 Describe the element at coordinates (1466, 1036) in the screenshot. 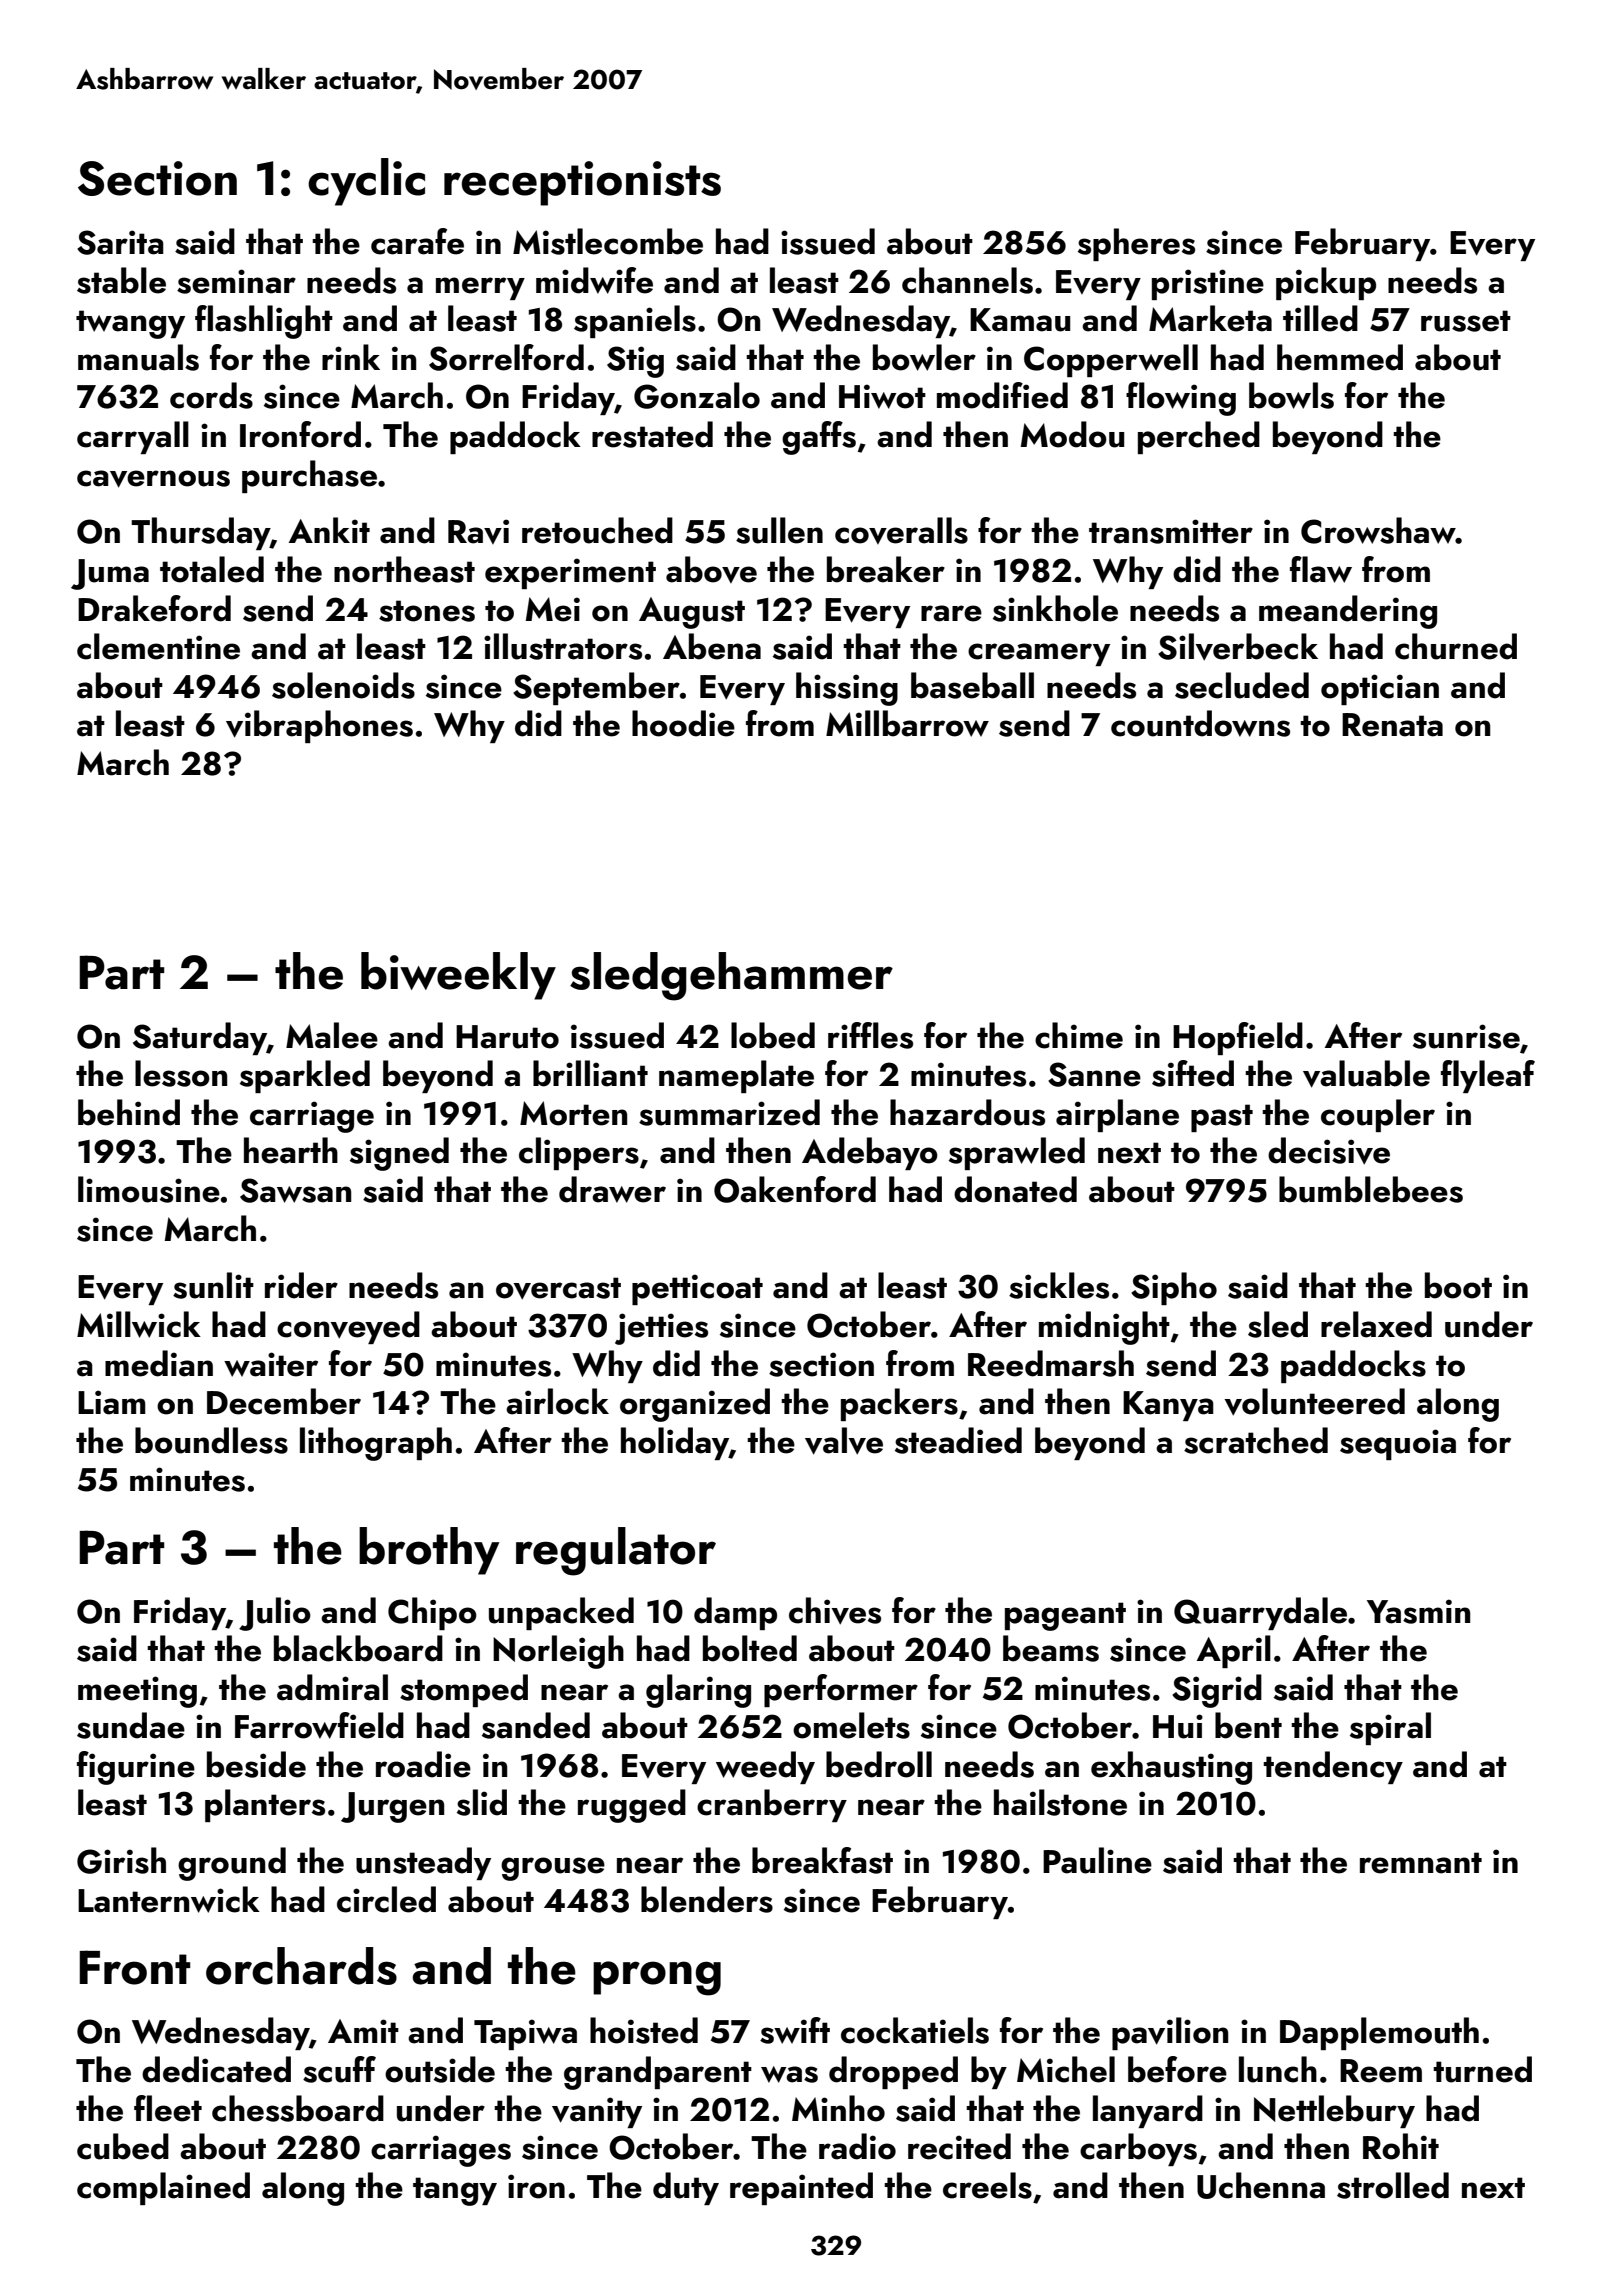

I see `sunrise` at that location.
